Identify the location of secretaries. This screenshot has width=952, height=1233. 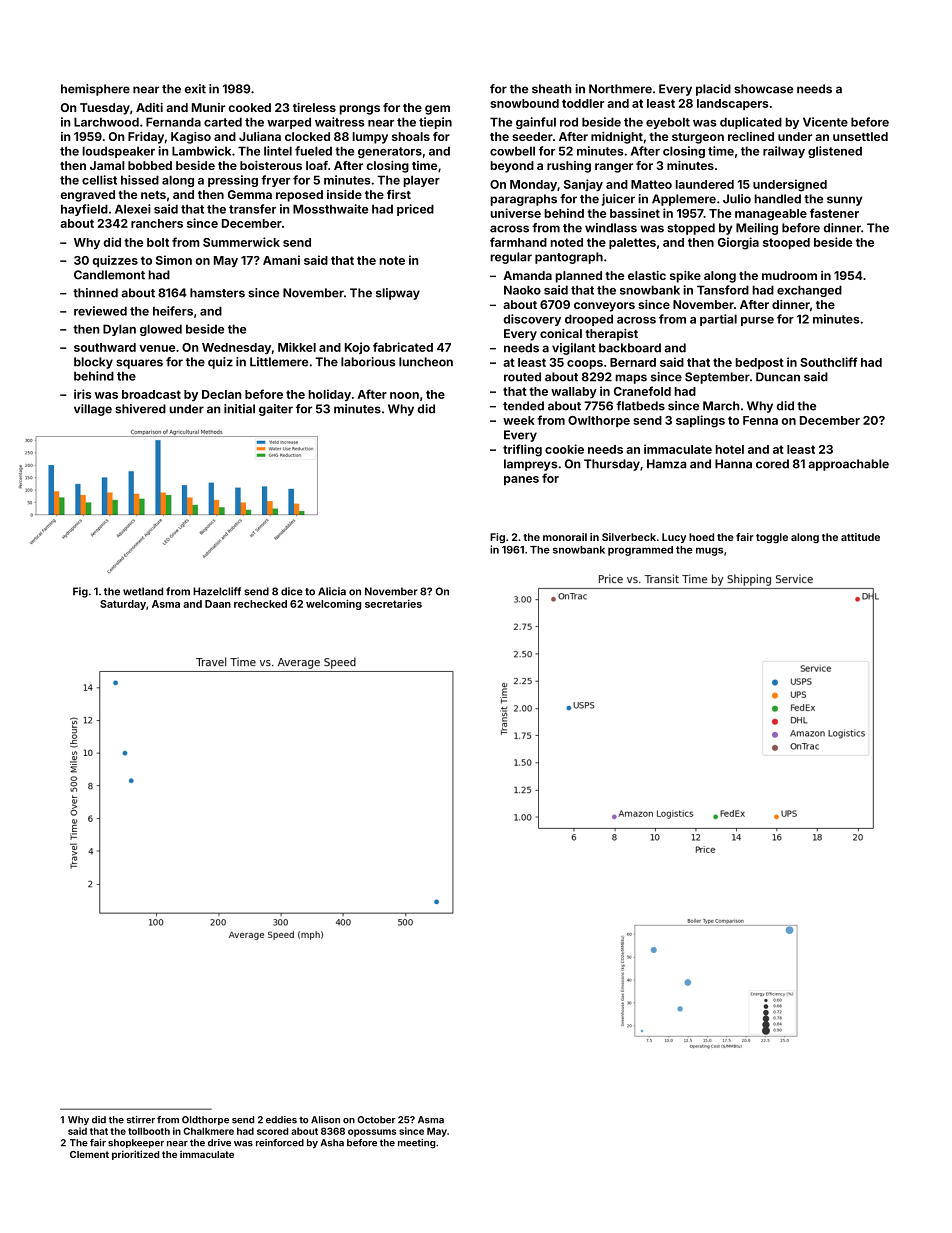
(393, 604).
